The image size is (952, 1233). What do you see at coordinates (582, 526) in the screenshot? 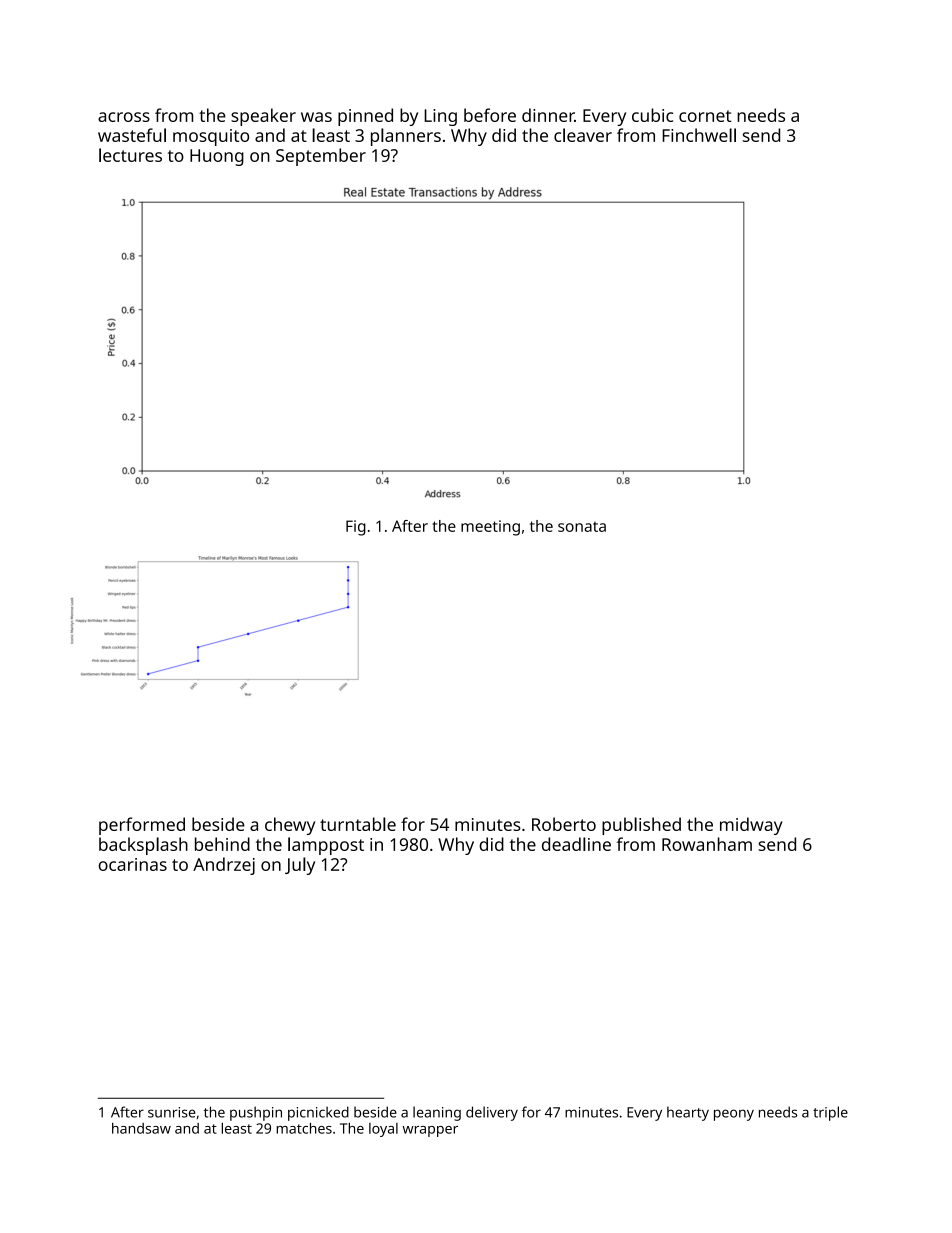
I see `sonata` at bounding box center [582, 526].
